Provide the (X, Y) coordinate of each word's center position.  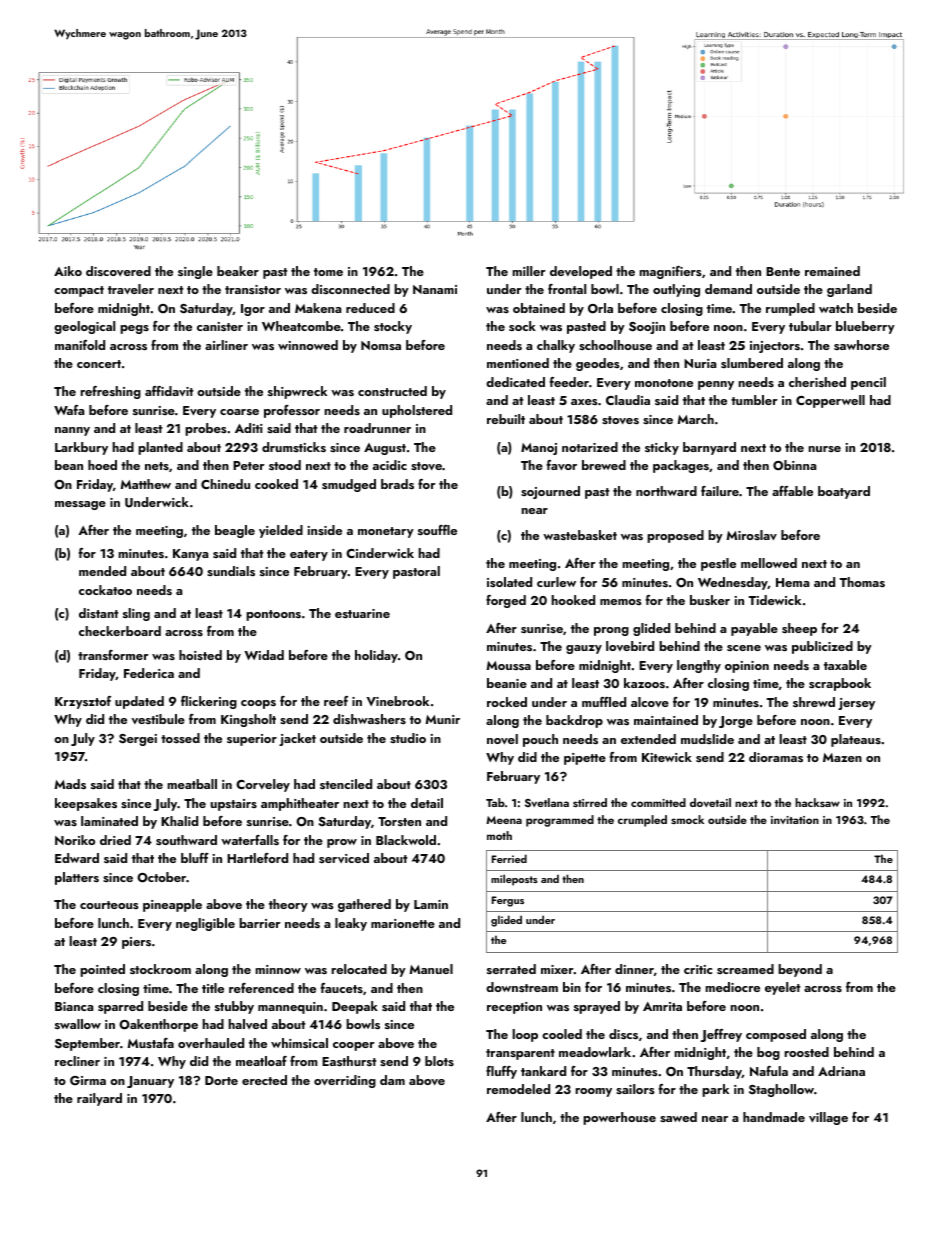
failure (720, 491)
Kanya (190, 555)
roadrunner (377, 428)
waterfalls (250, 840)
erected (264, 1080)
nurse (824, 449)
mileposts (514, 880)
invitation (795, 820)
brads (397, 484)
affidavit (169, 391)
